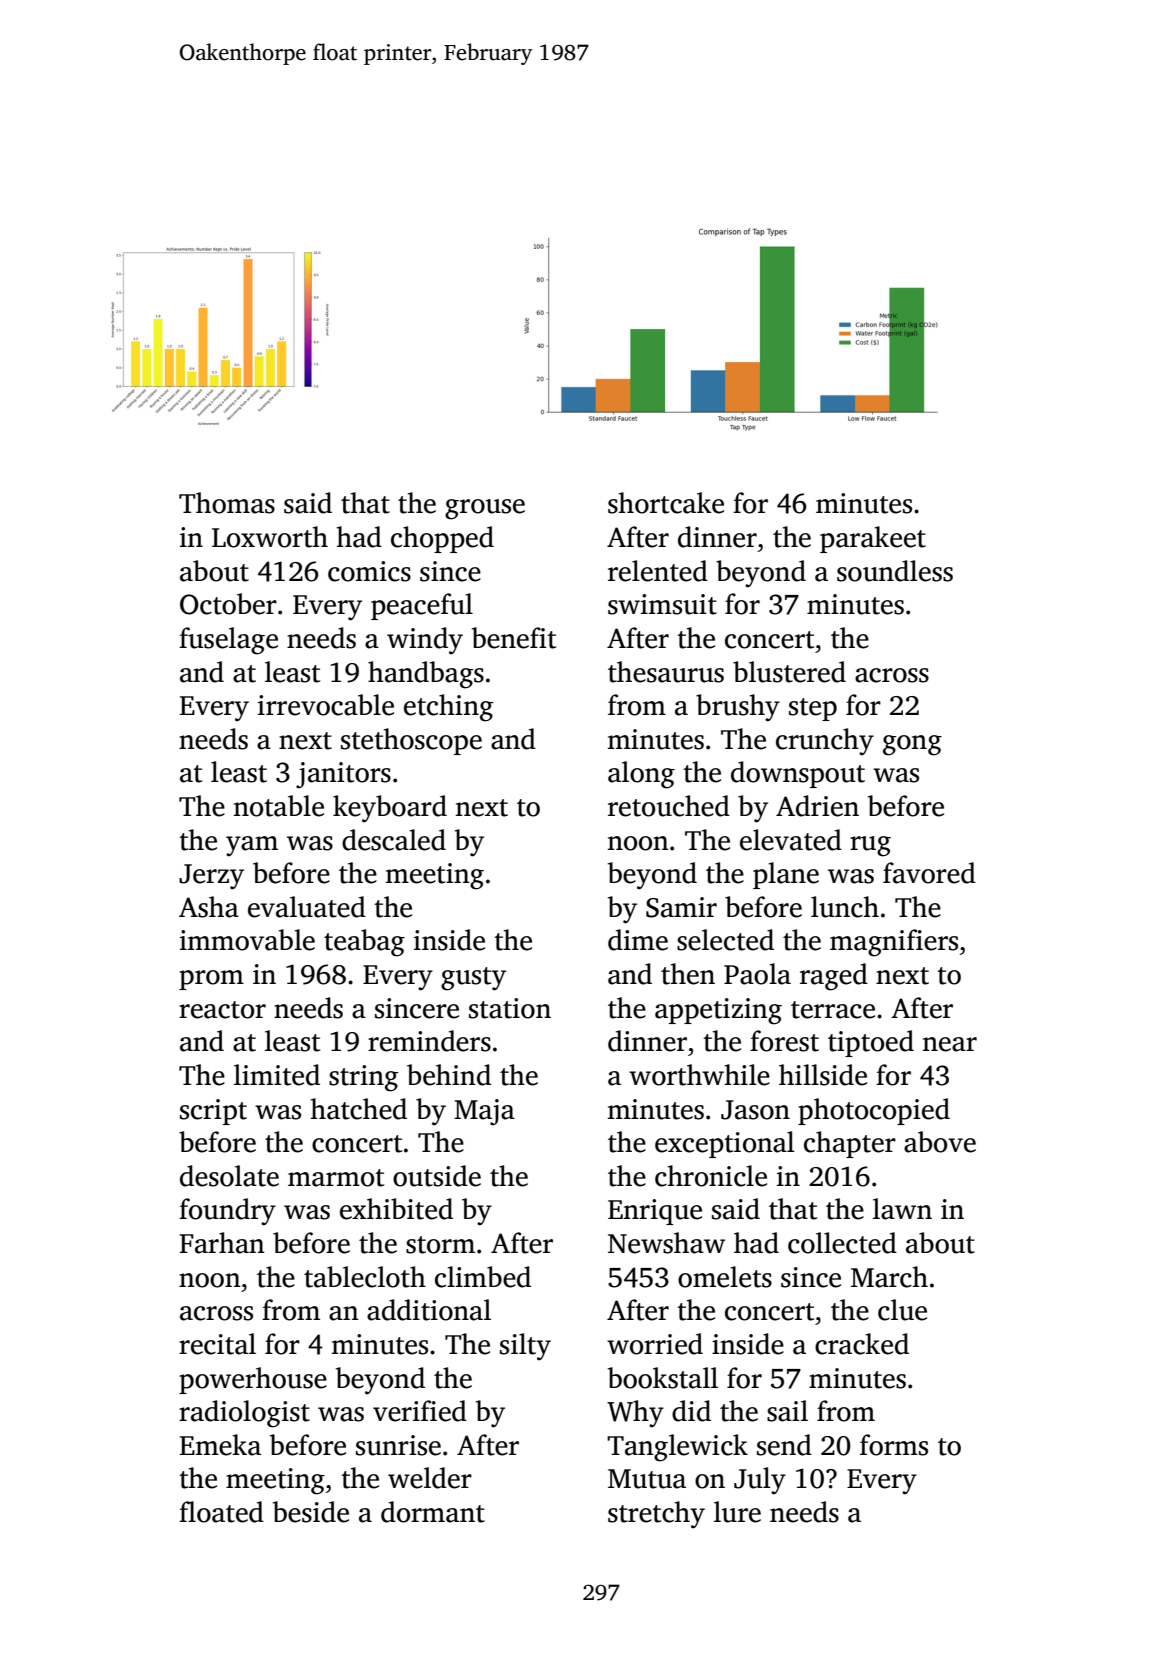  I want to click on clue, so click(902, 1310).
